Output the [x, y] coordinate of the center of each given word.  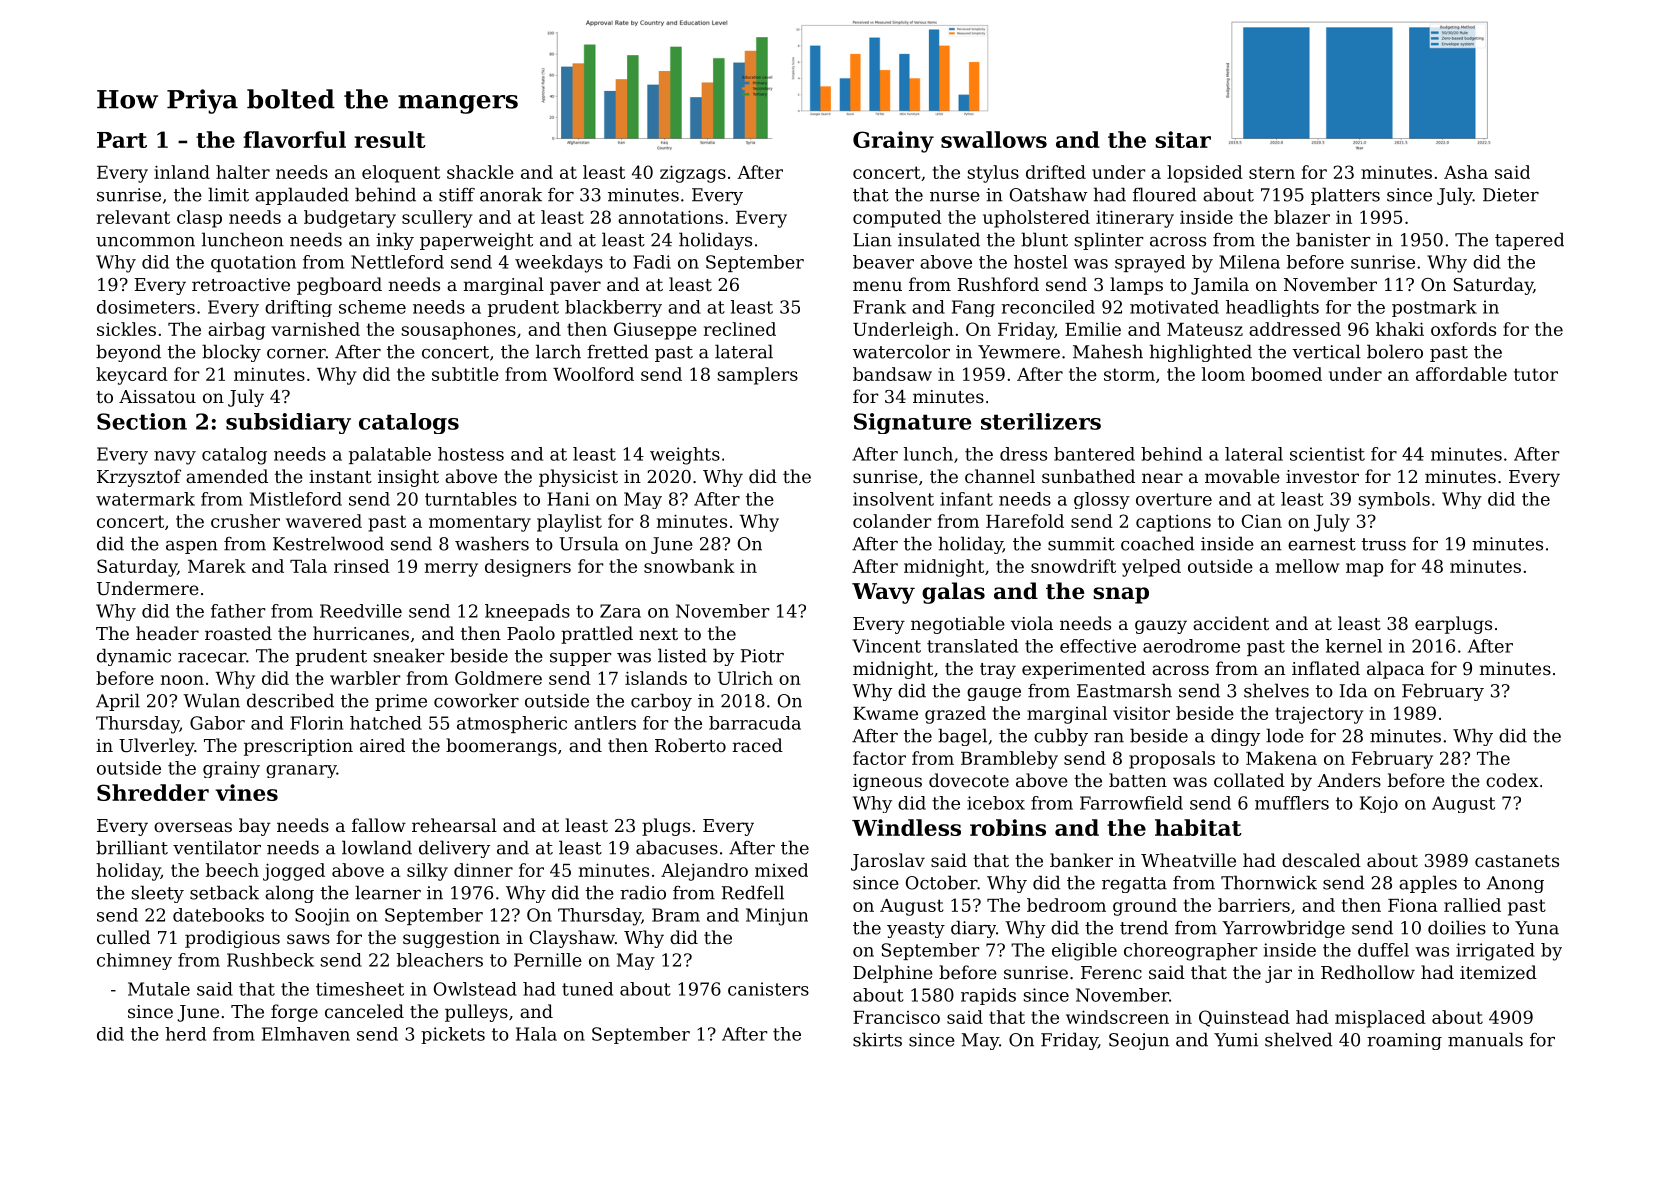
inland [182, 172]
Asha [1466, 172]
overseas [193, 827]
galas [953, 593]
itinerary [1135, 219]
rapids [988, 996]
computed [897, 219]
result [390, 139]
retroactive [241, 284]
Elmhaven [306, 1034]
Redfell [753, 892]
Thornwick [1269, 882]
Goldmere [498, 678]
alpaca [1396, 670]
